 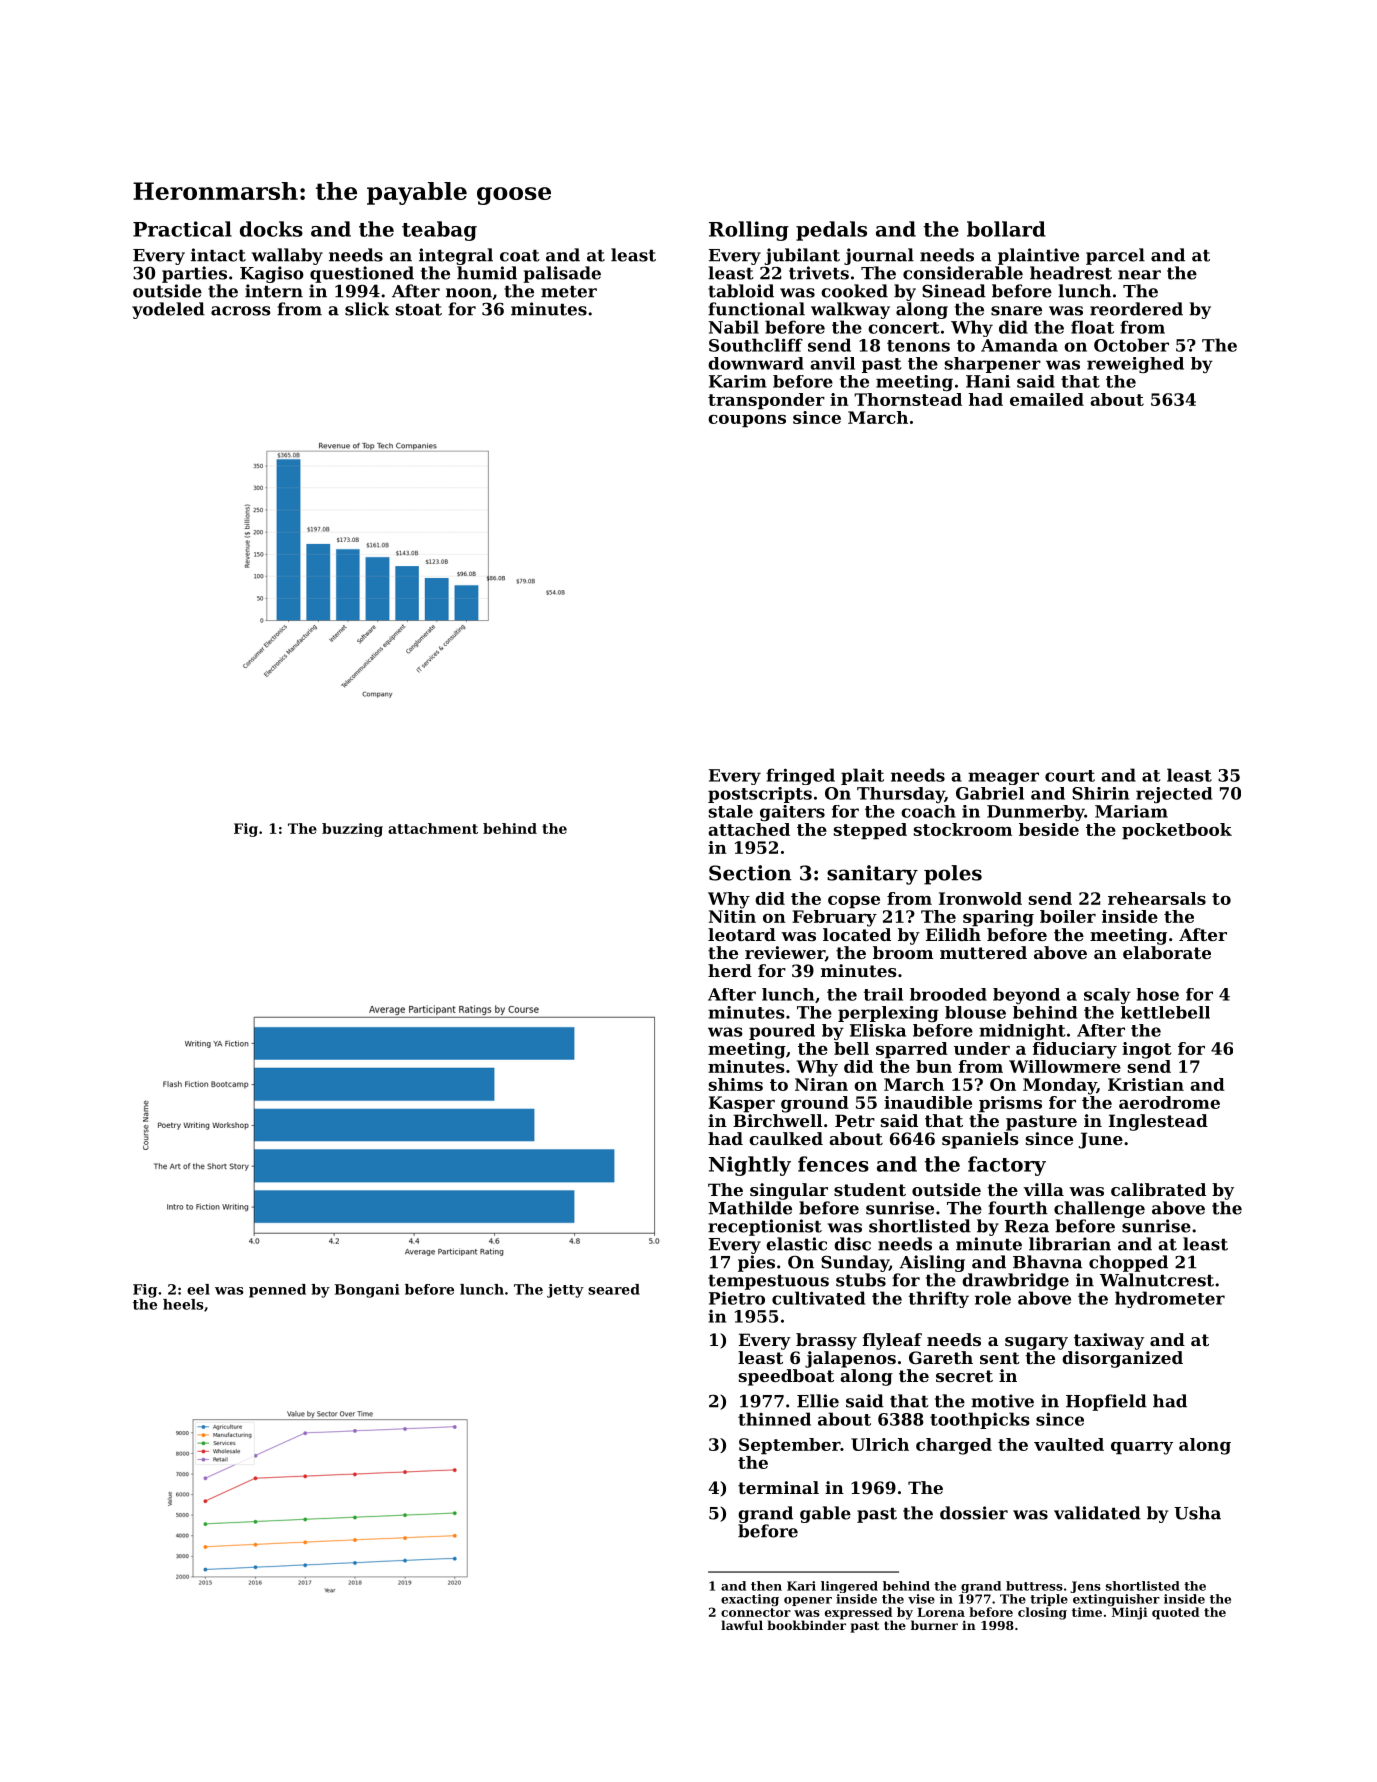 I want to click on shims, so click(x=736, y=1084).
